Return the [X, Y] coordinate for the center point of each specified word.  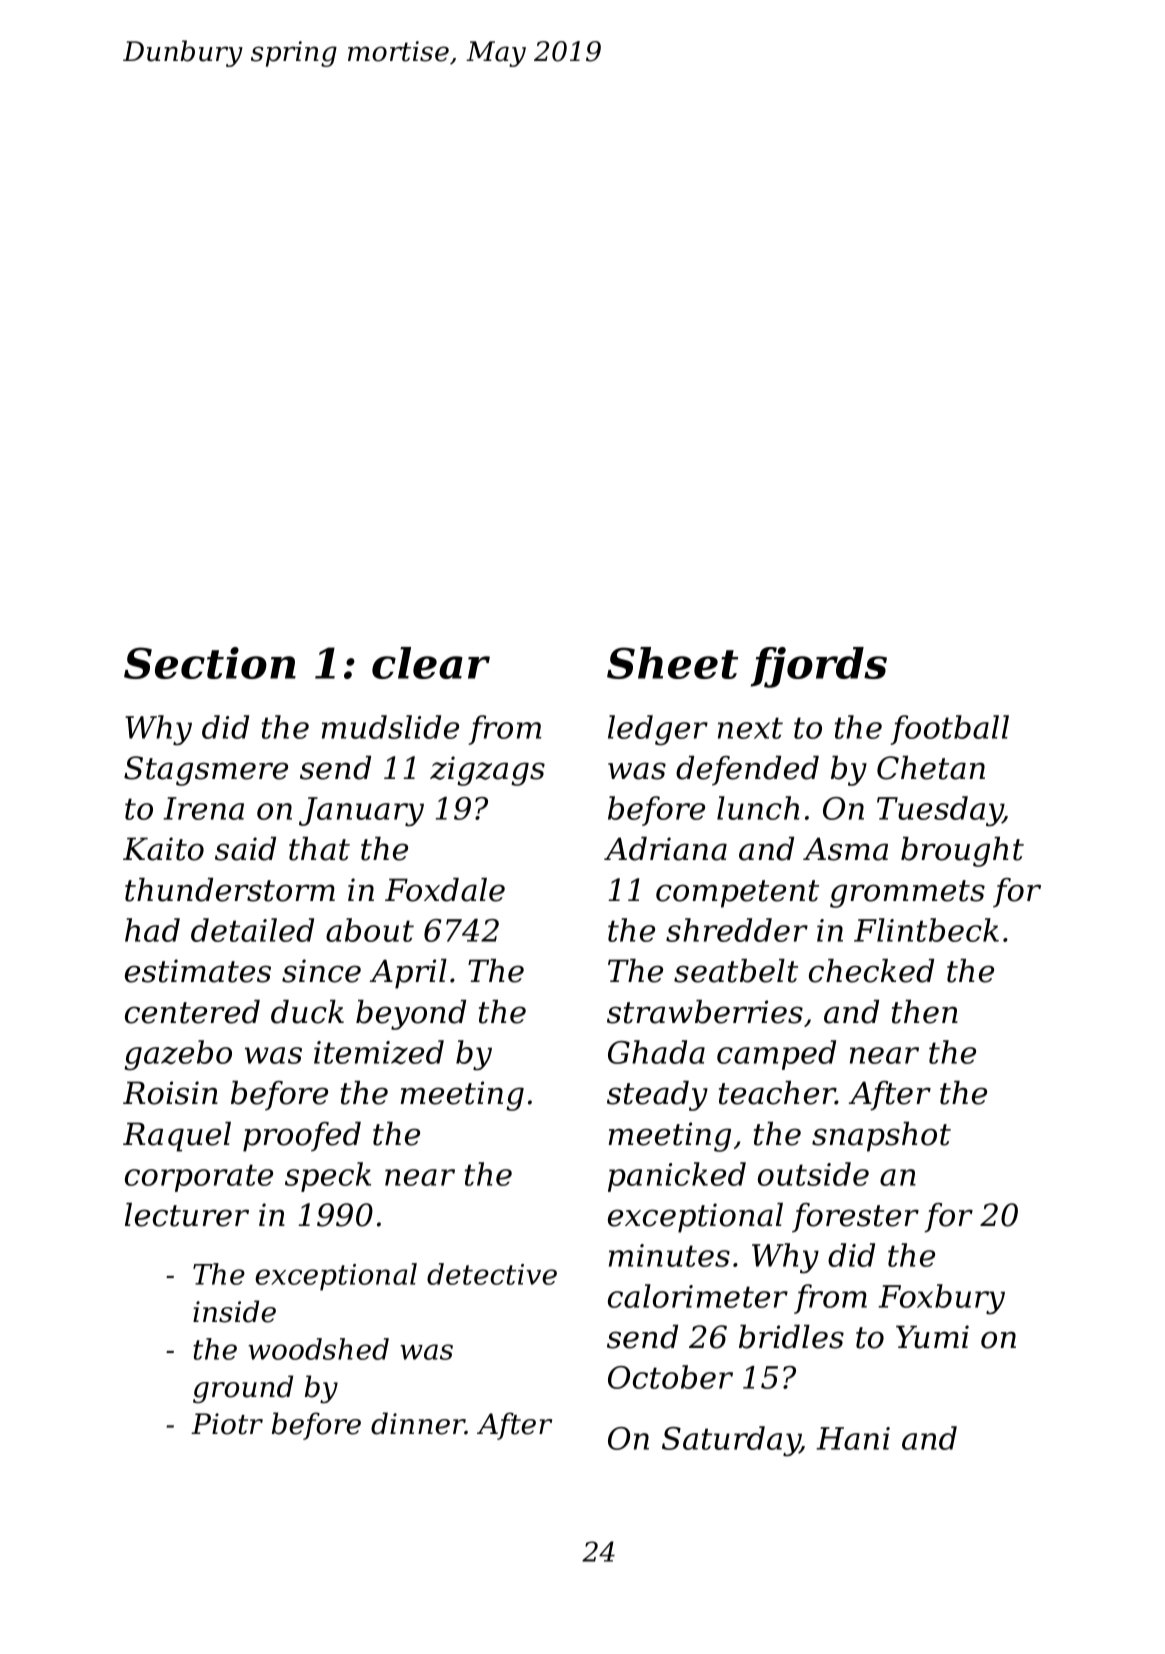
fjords [819, 667]
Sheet [672, 663]
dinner [418, 1423]
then [925, 1012]
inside [234, 1311]
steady [657, 1096]
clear [431, 663]
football [949, 730]
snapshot [881, 1137]
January [361, 812]
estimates [198, 971]
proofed [302, 1137]
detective [492, 1274]
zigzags [487, 771]
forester [855, 1218]
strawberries [705, 1012]
